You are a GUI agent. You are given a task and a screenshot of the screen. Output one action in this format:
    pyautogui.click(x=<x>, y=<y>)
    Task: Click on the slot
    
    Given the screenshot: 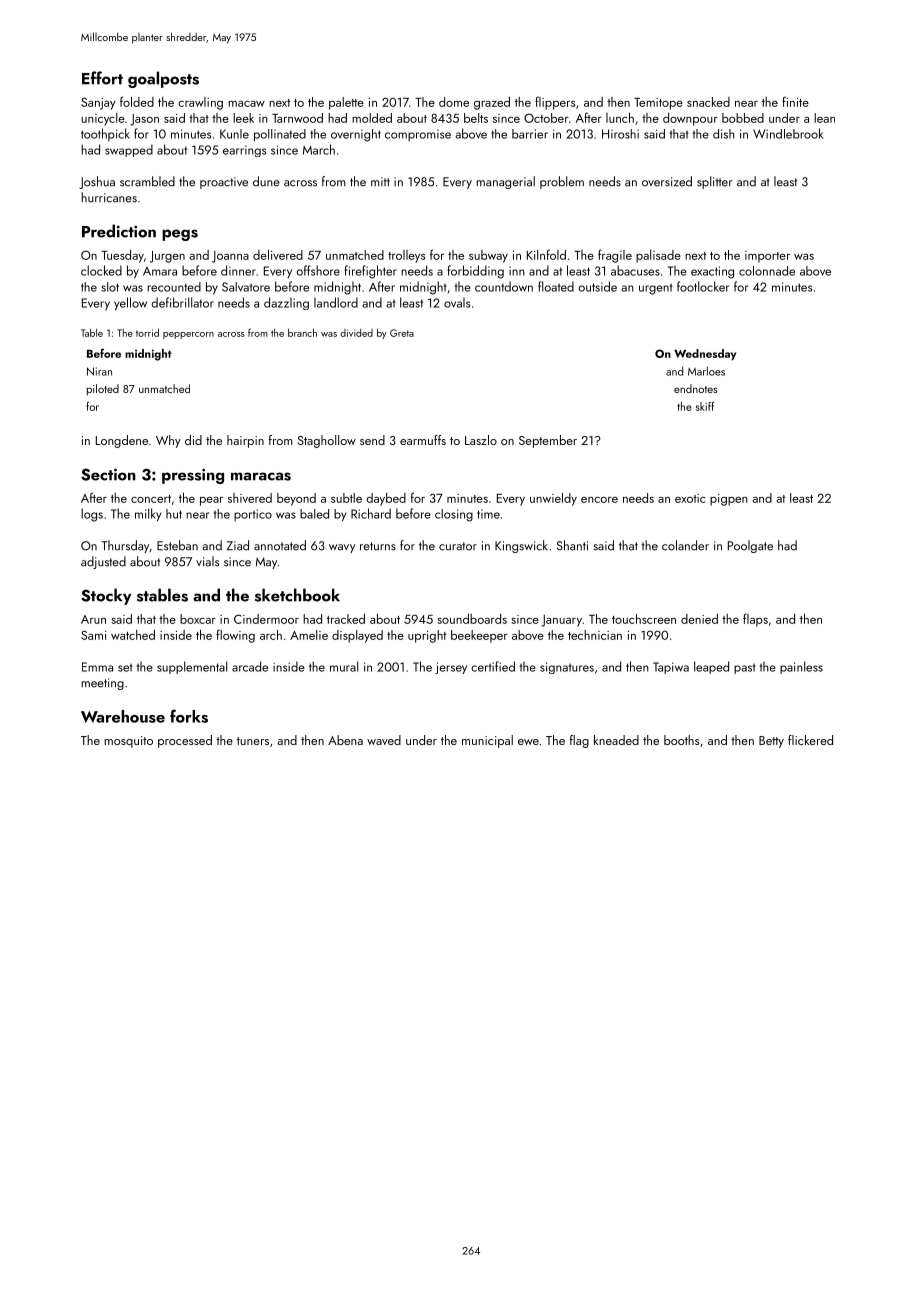 What is the action you would take?
    pyautogui.click(x=110, y=287)
